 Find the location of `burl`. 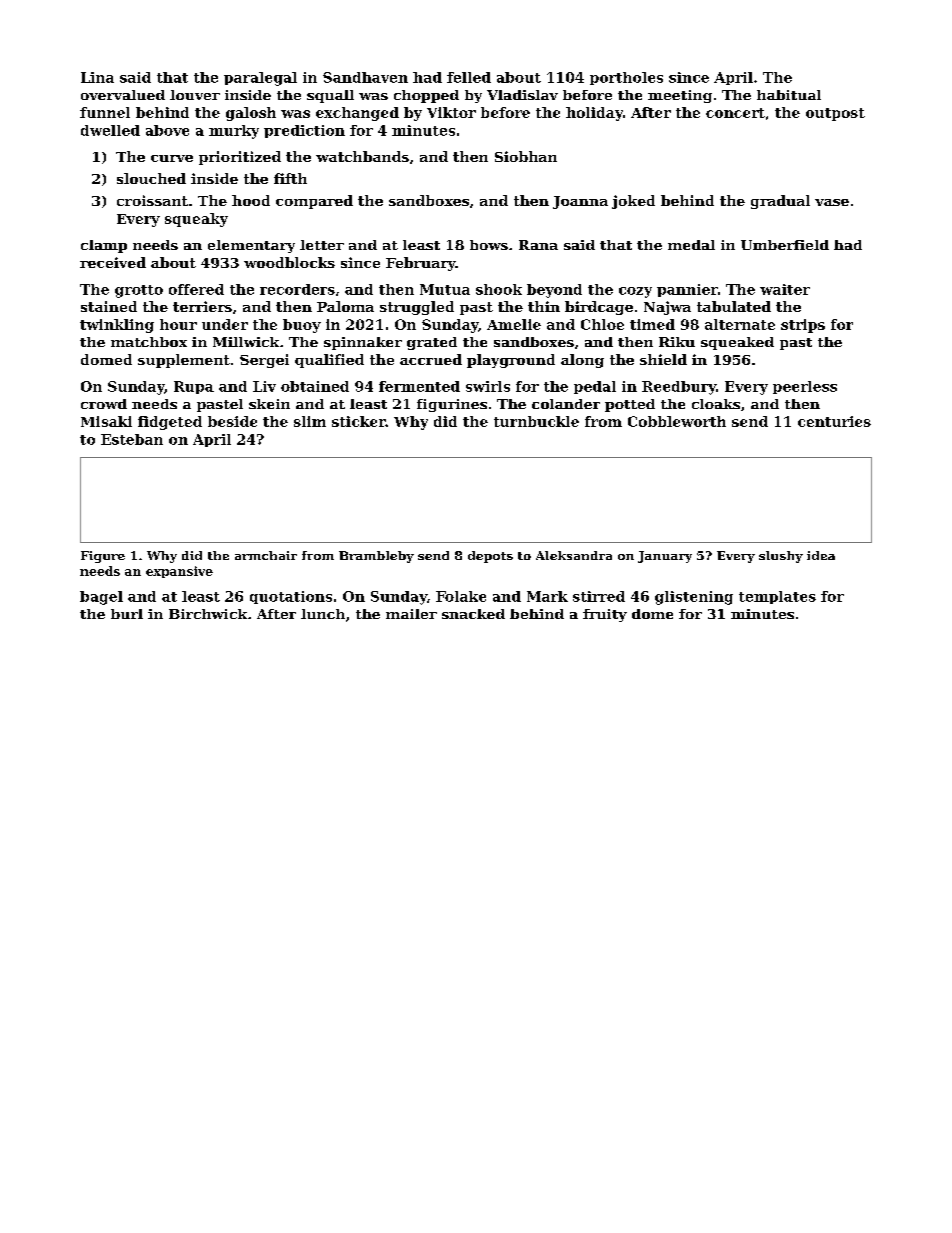

burl is located at coordinates (127, 614).
